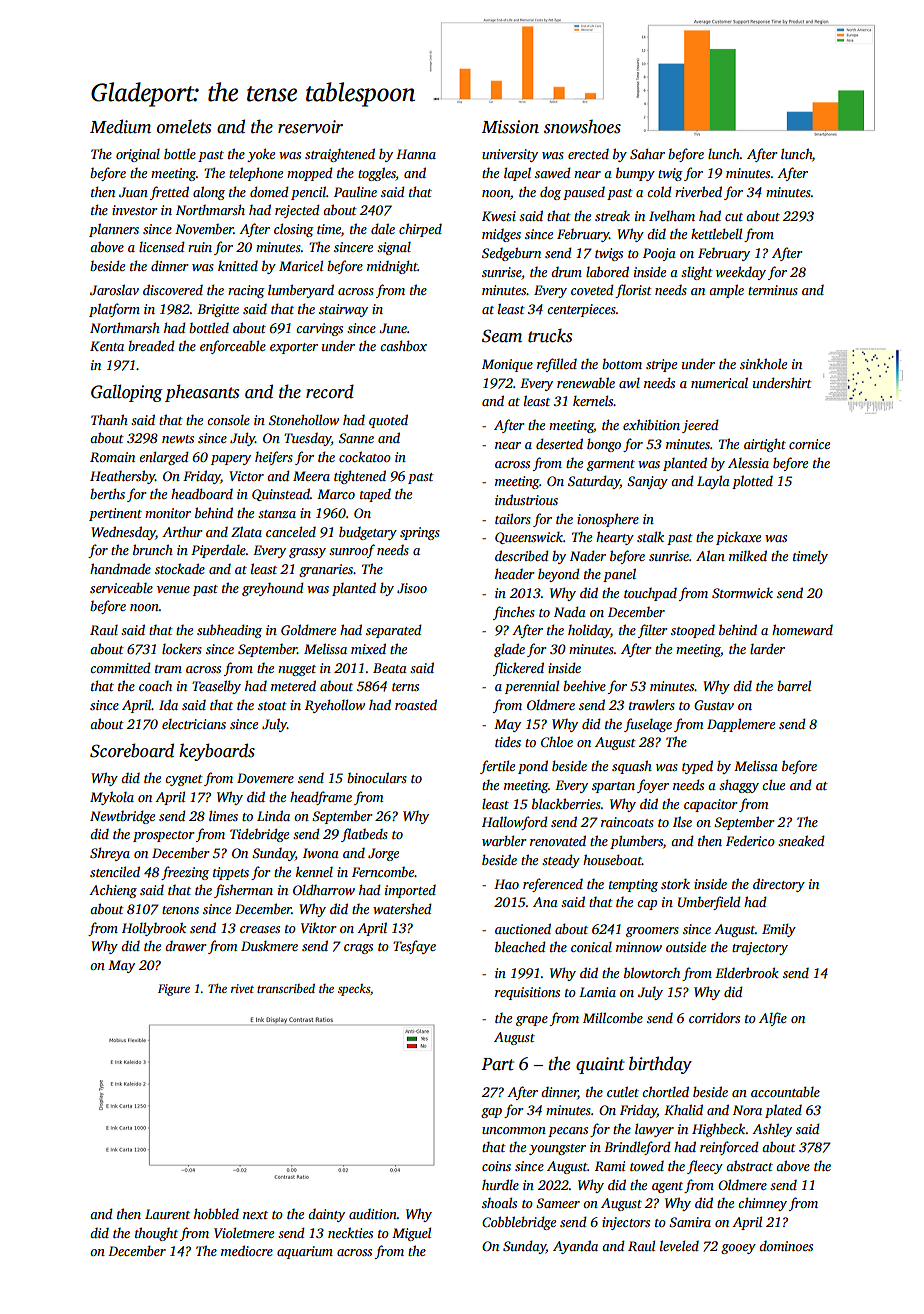 This image has width=924, height=1314. What do you see at coordinates (186, 946) in the image?
I see `drawer` at bounding box center [186, 946].
